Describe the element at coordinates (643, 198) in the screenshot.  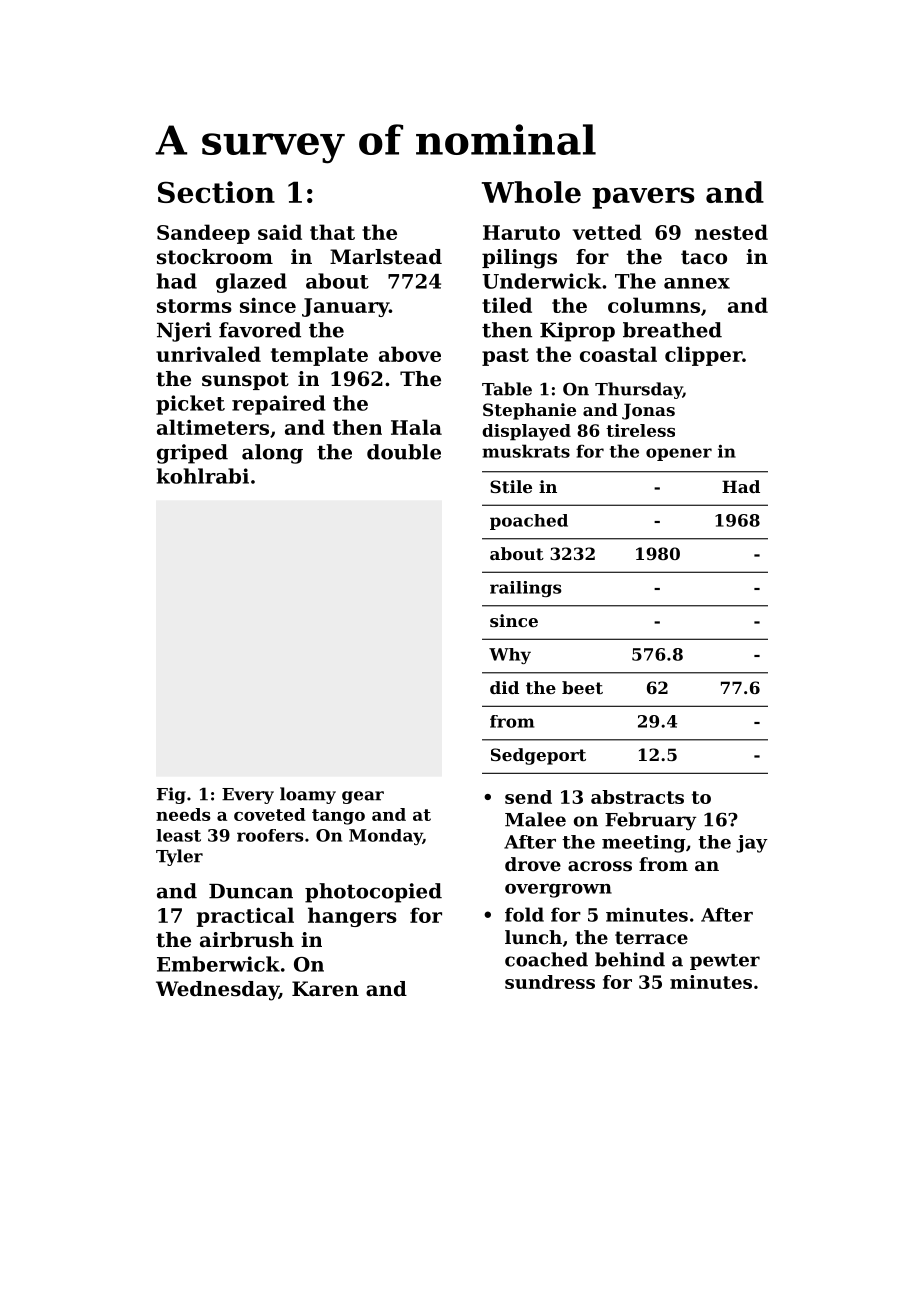
I see `pavers` at that location.
